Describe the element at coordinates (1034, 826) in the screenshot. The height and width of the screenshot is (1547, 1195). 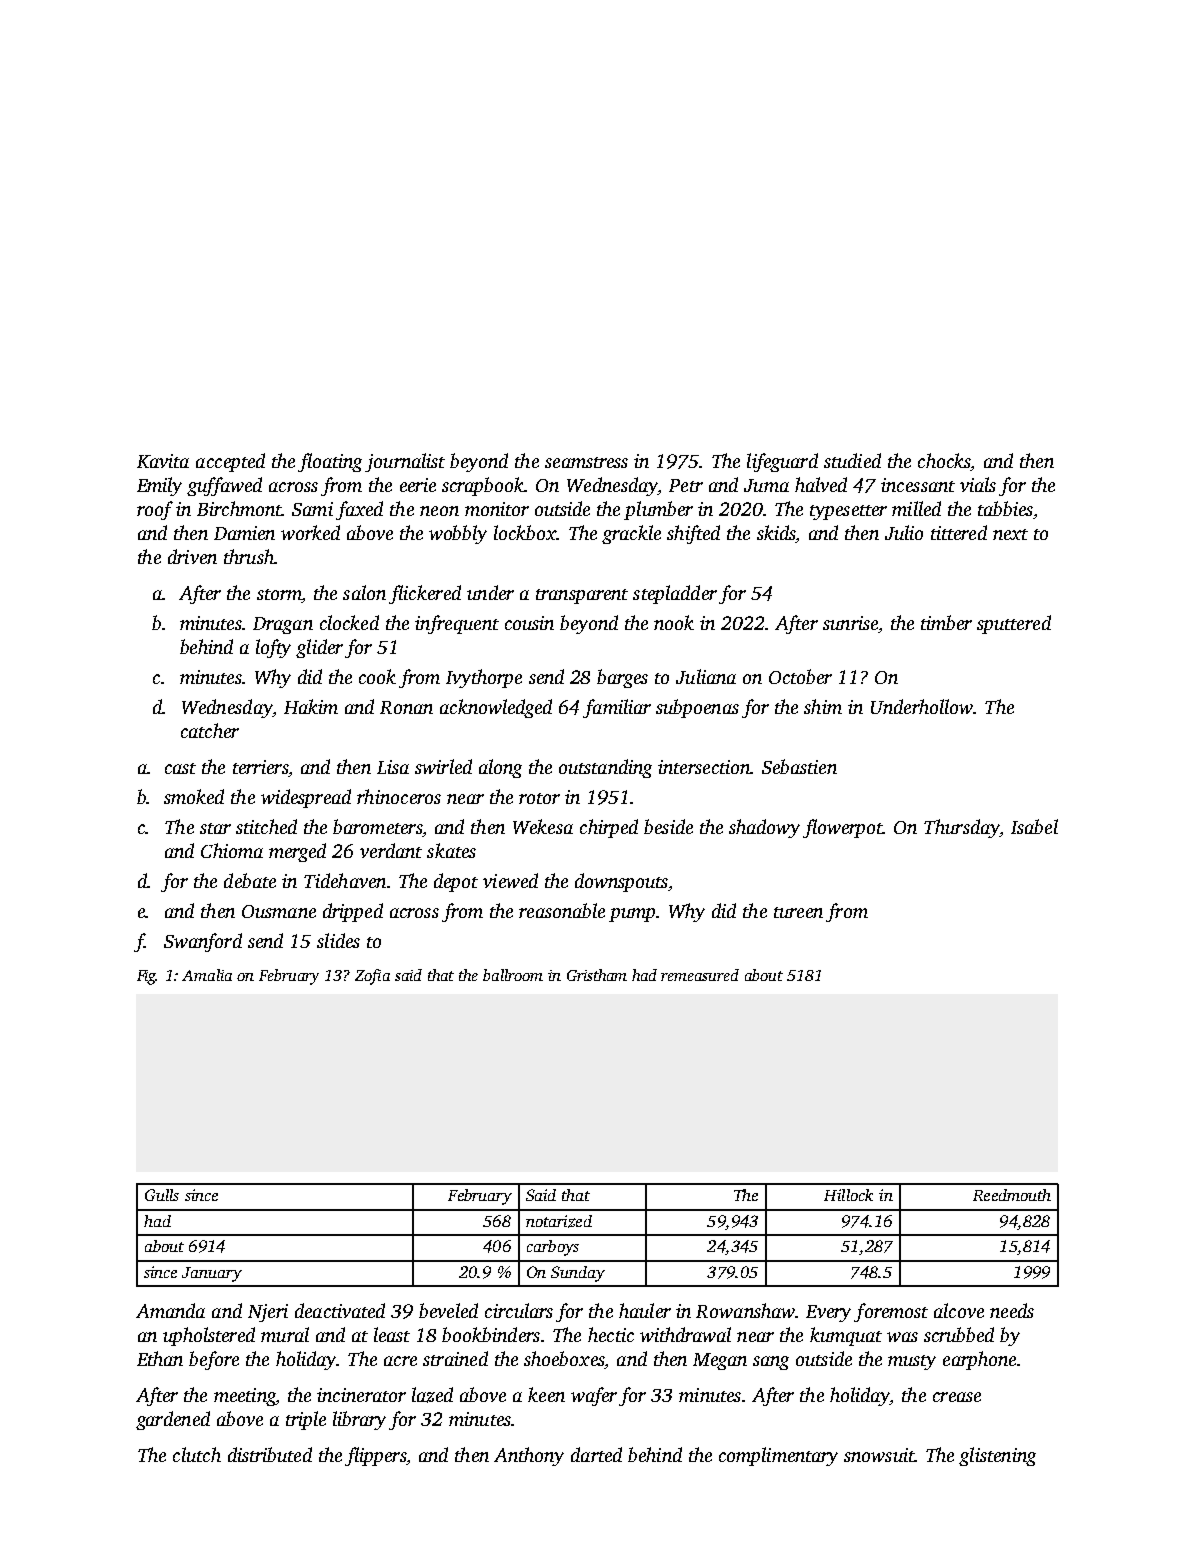
I see `Isabel` at that location.
